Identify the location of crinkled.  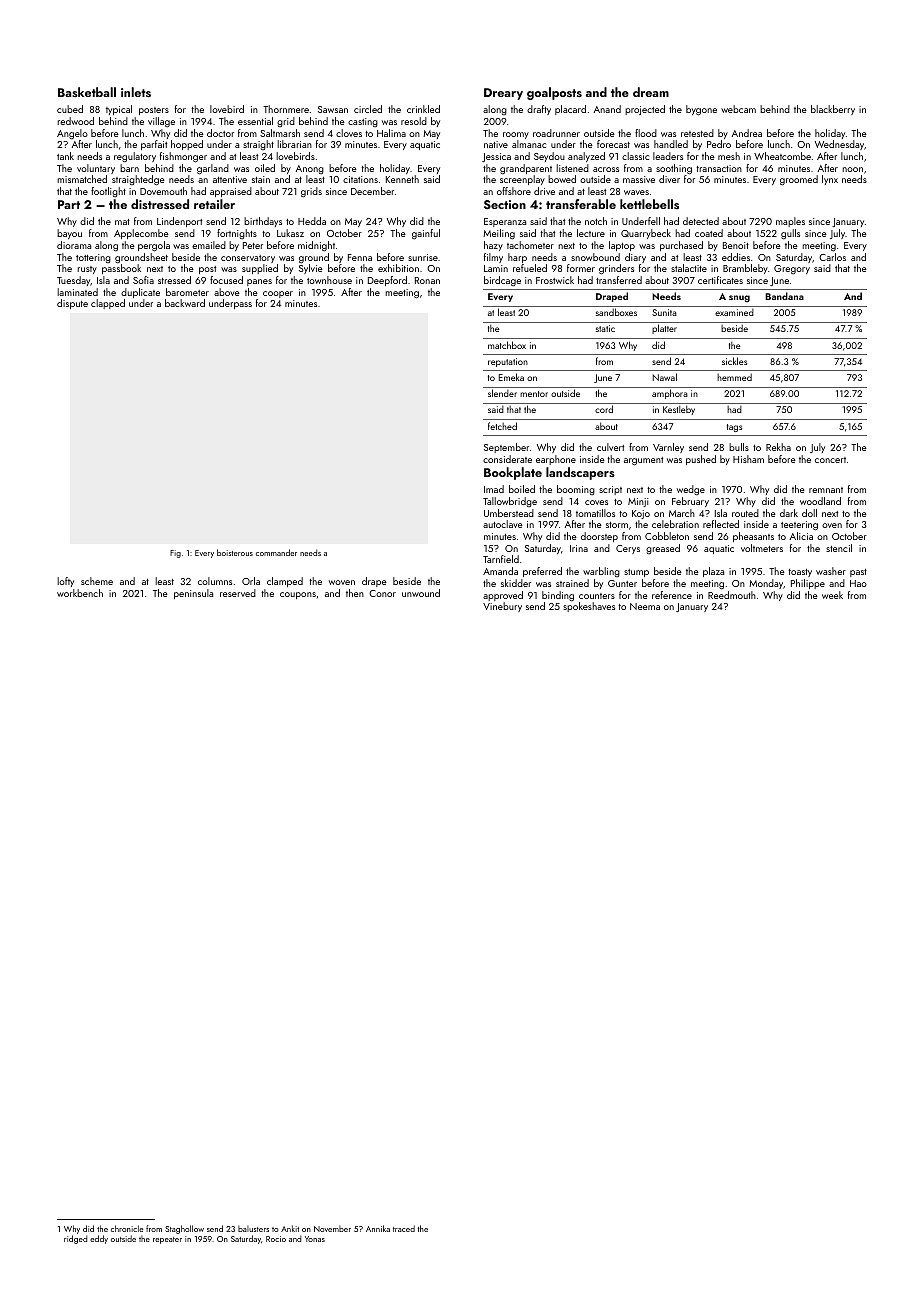
(423, 109).
